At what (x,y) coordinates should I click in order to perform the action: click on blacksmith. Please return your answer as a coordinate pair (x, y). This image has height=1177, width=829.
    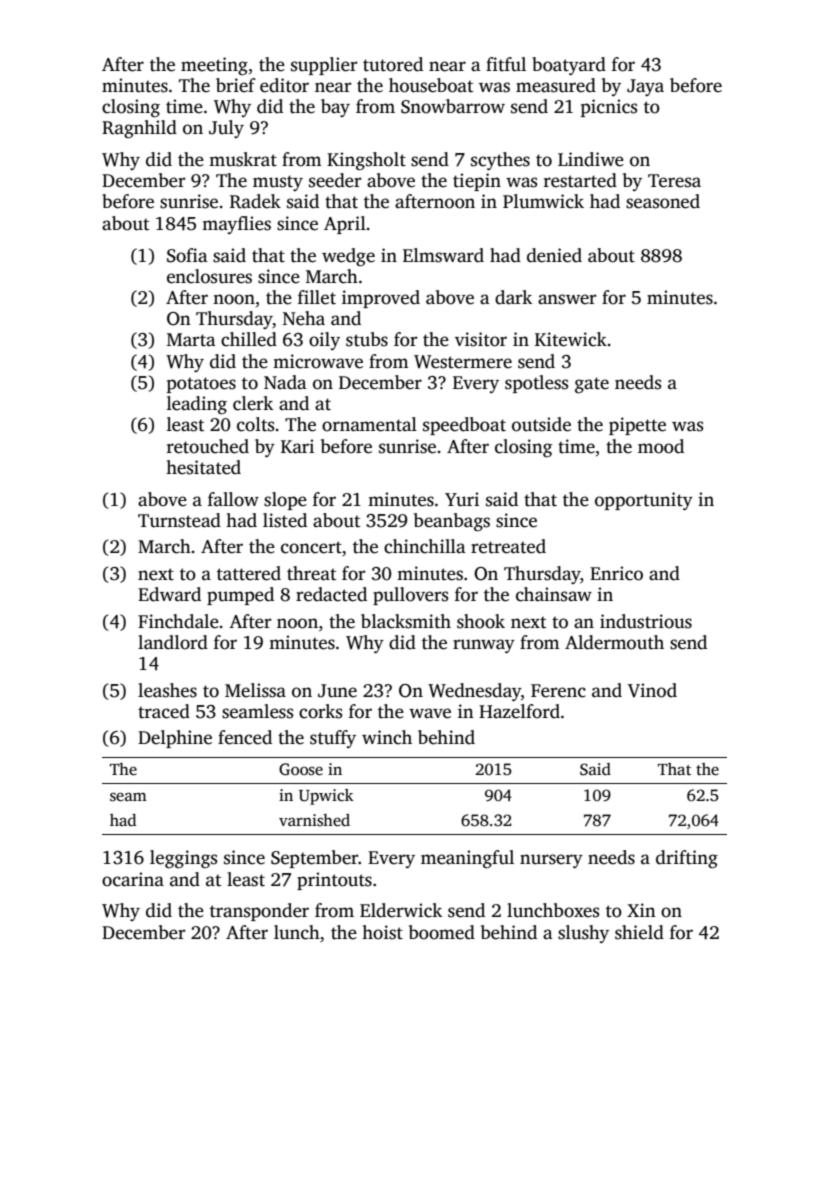
    Looking at the image, I should click on (406, 621).
